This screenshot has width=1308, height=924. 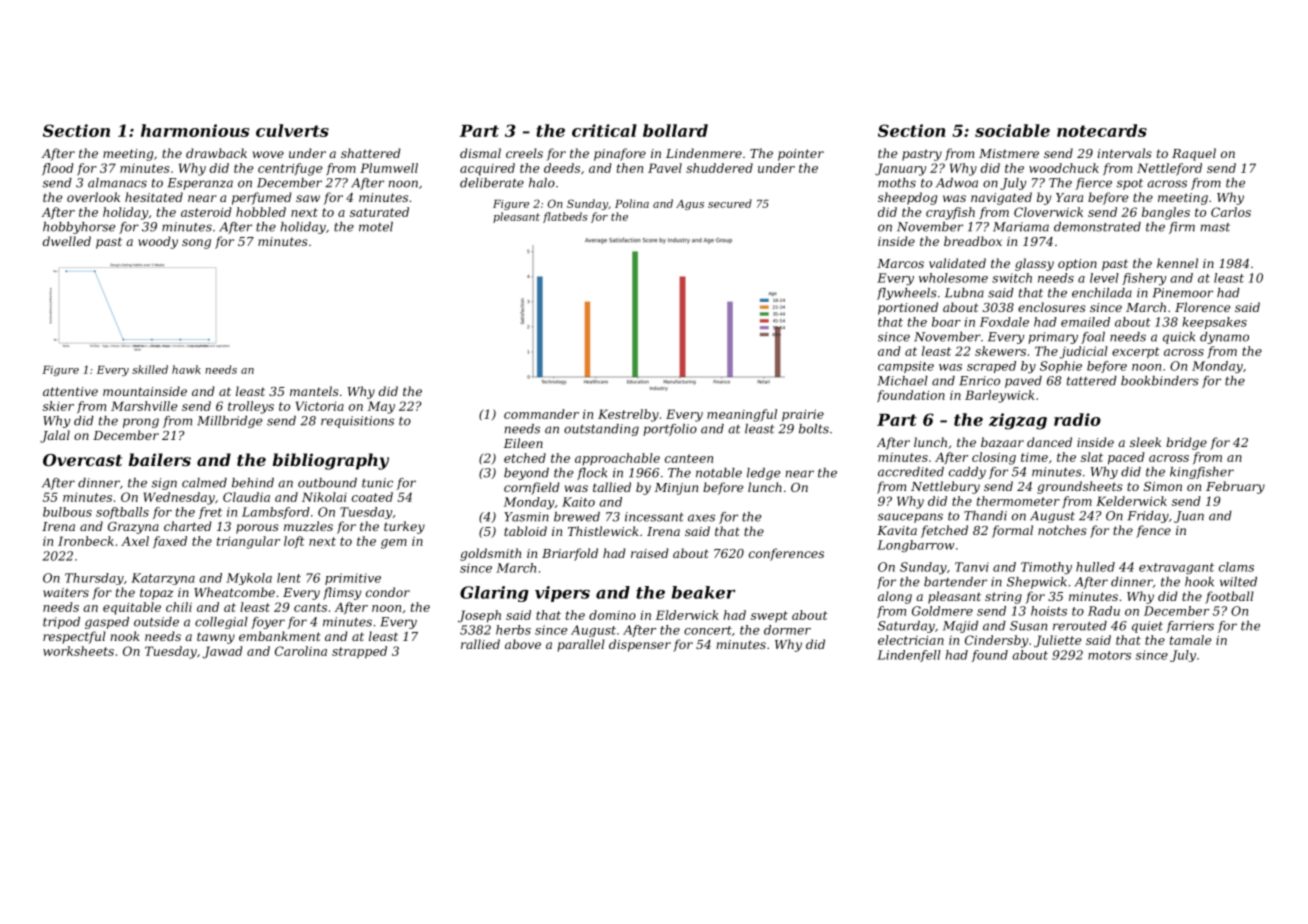 What do you see at coordinates (1136, 353) in the screenshot?
I see `excerpt` at bounding box center [1136, 353].
